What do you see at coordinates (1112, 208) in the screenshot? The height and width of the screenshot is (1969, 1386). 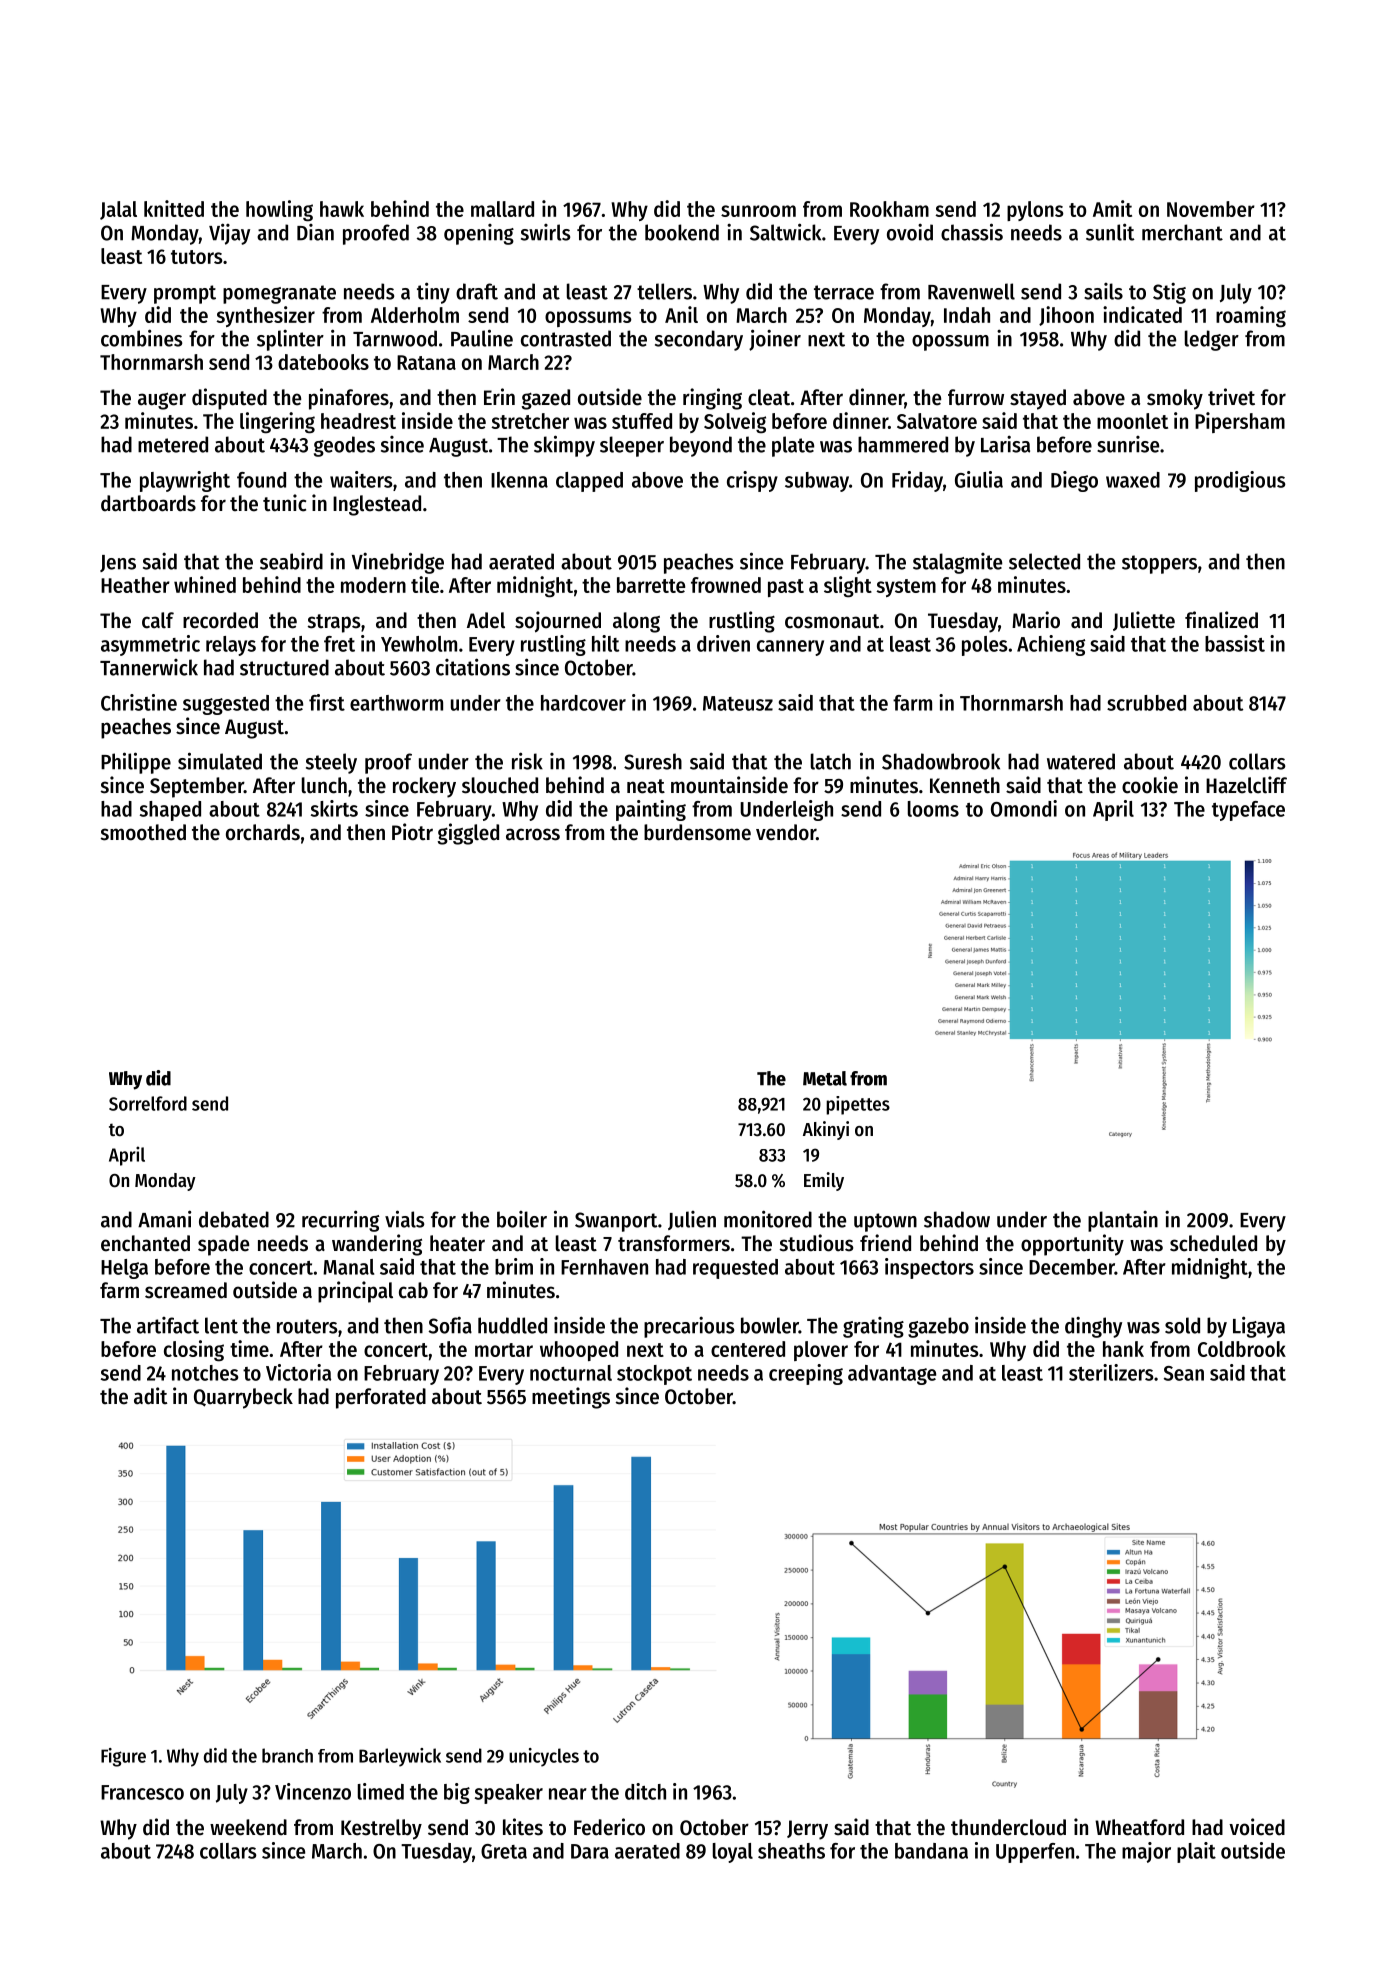 I see `Amit` at bounding box center [1112, 208].
